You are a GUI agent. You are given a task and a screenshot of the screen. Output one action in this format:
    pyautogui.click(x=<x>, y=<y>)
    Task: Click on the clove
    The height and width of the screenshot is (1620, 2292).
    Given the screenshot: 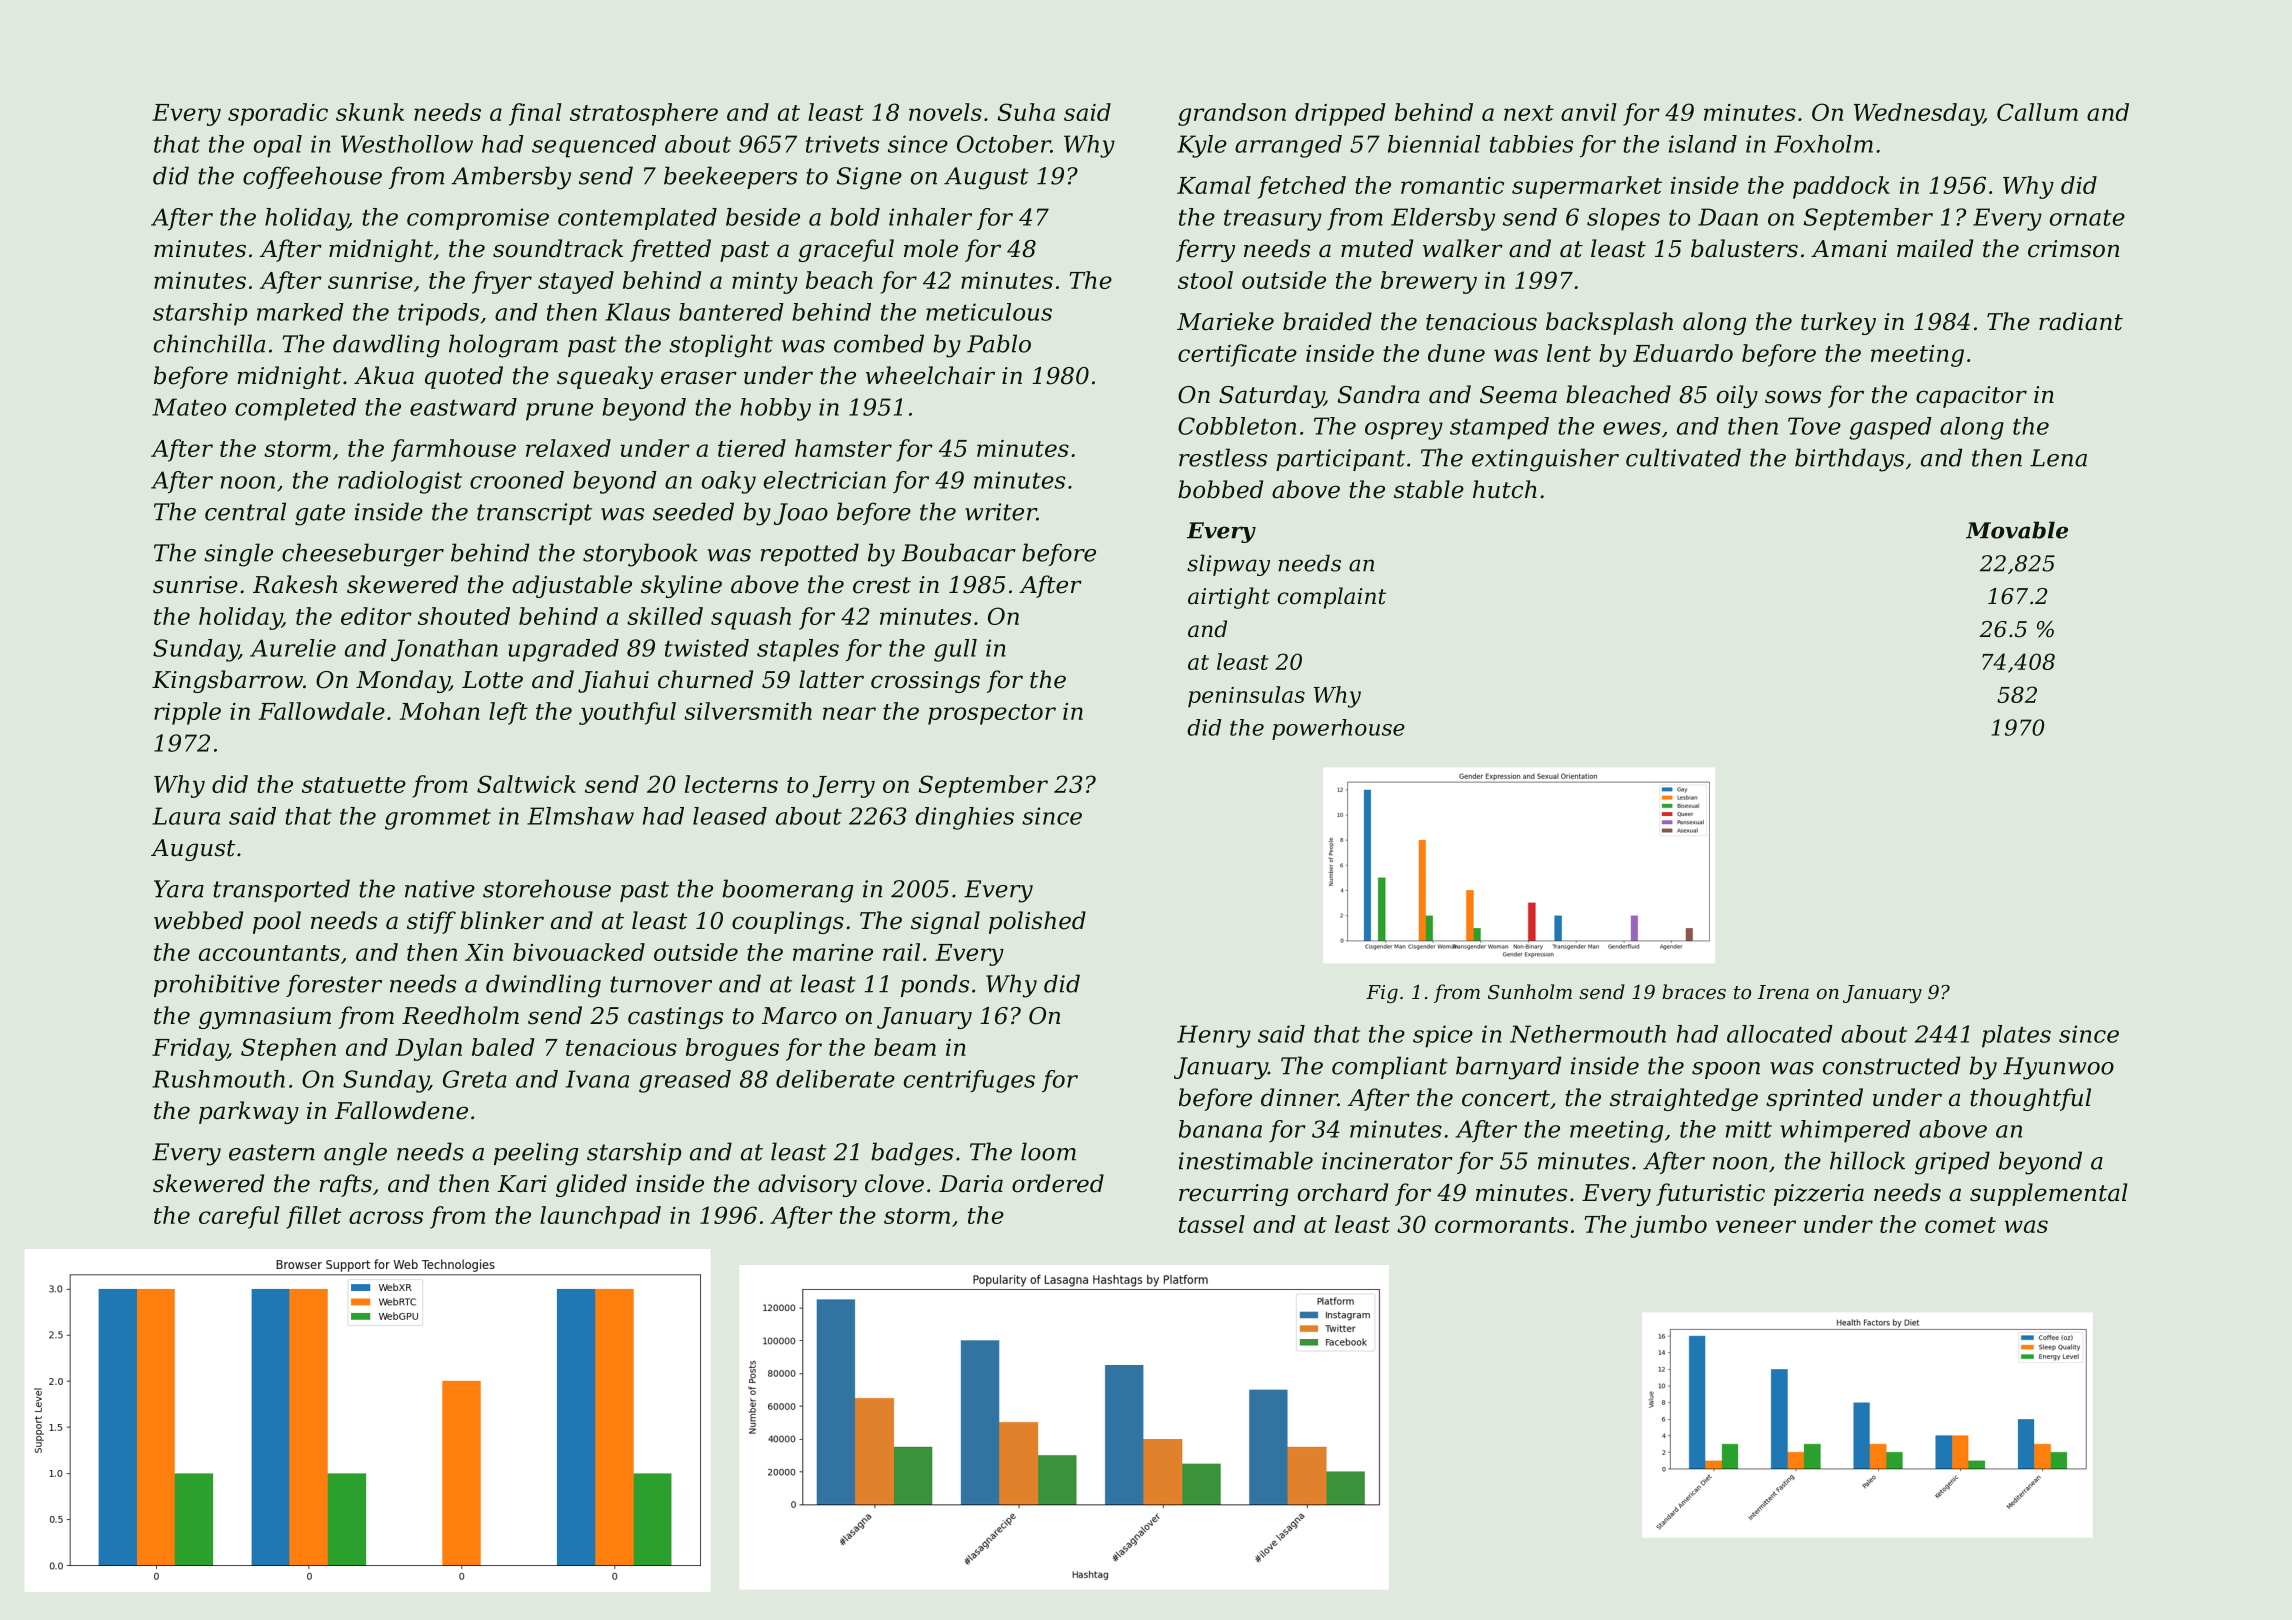 What is the action you would take?
    pyautogui.click(x=894, y=1183)
